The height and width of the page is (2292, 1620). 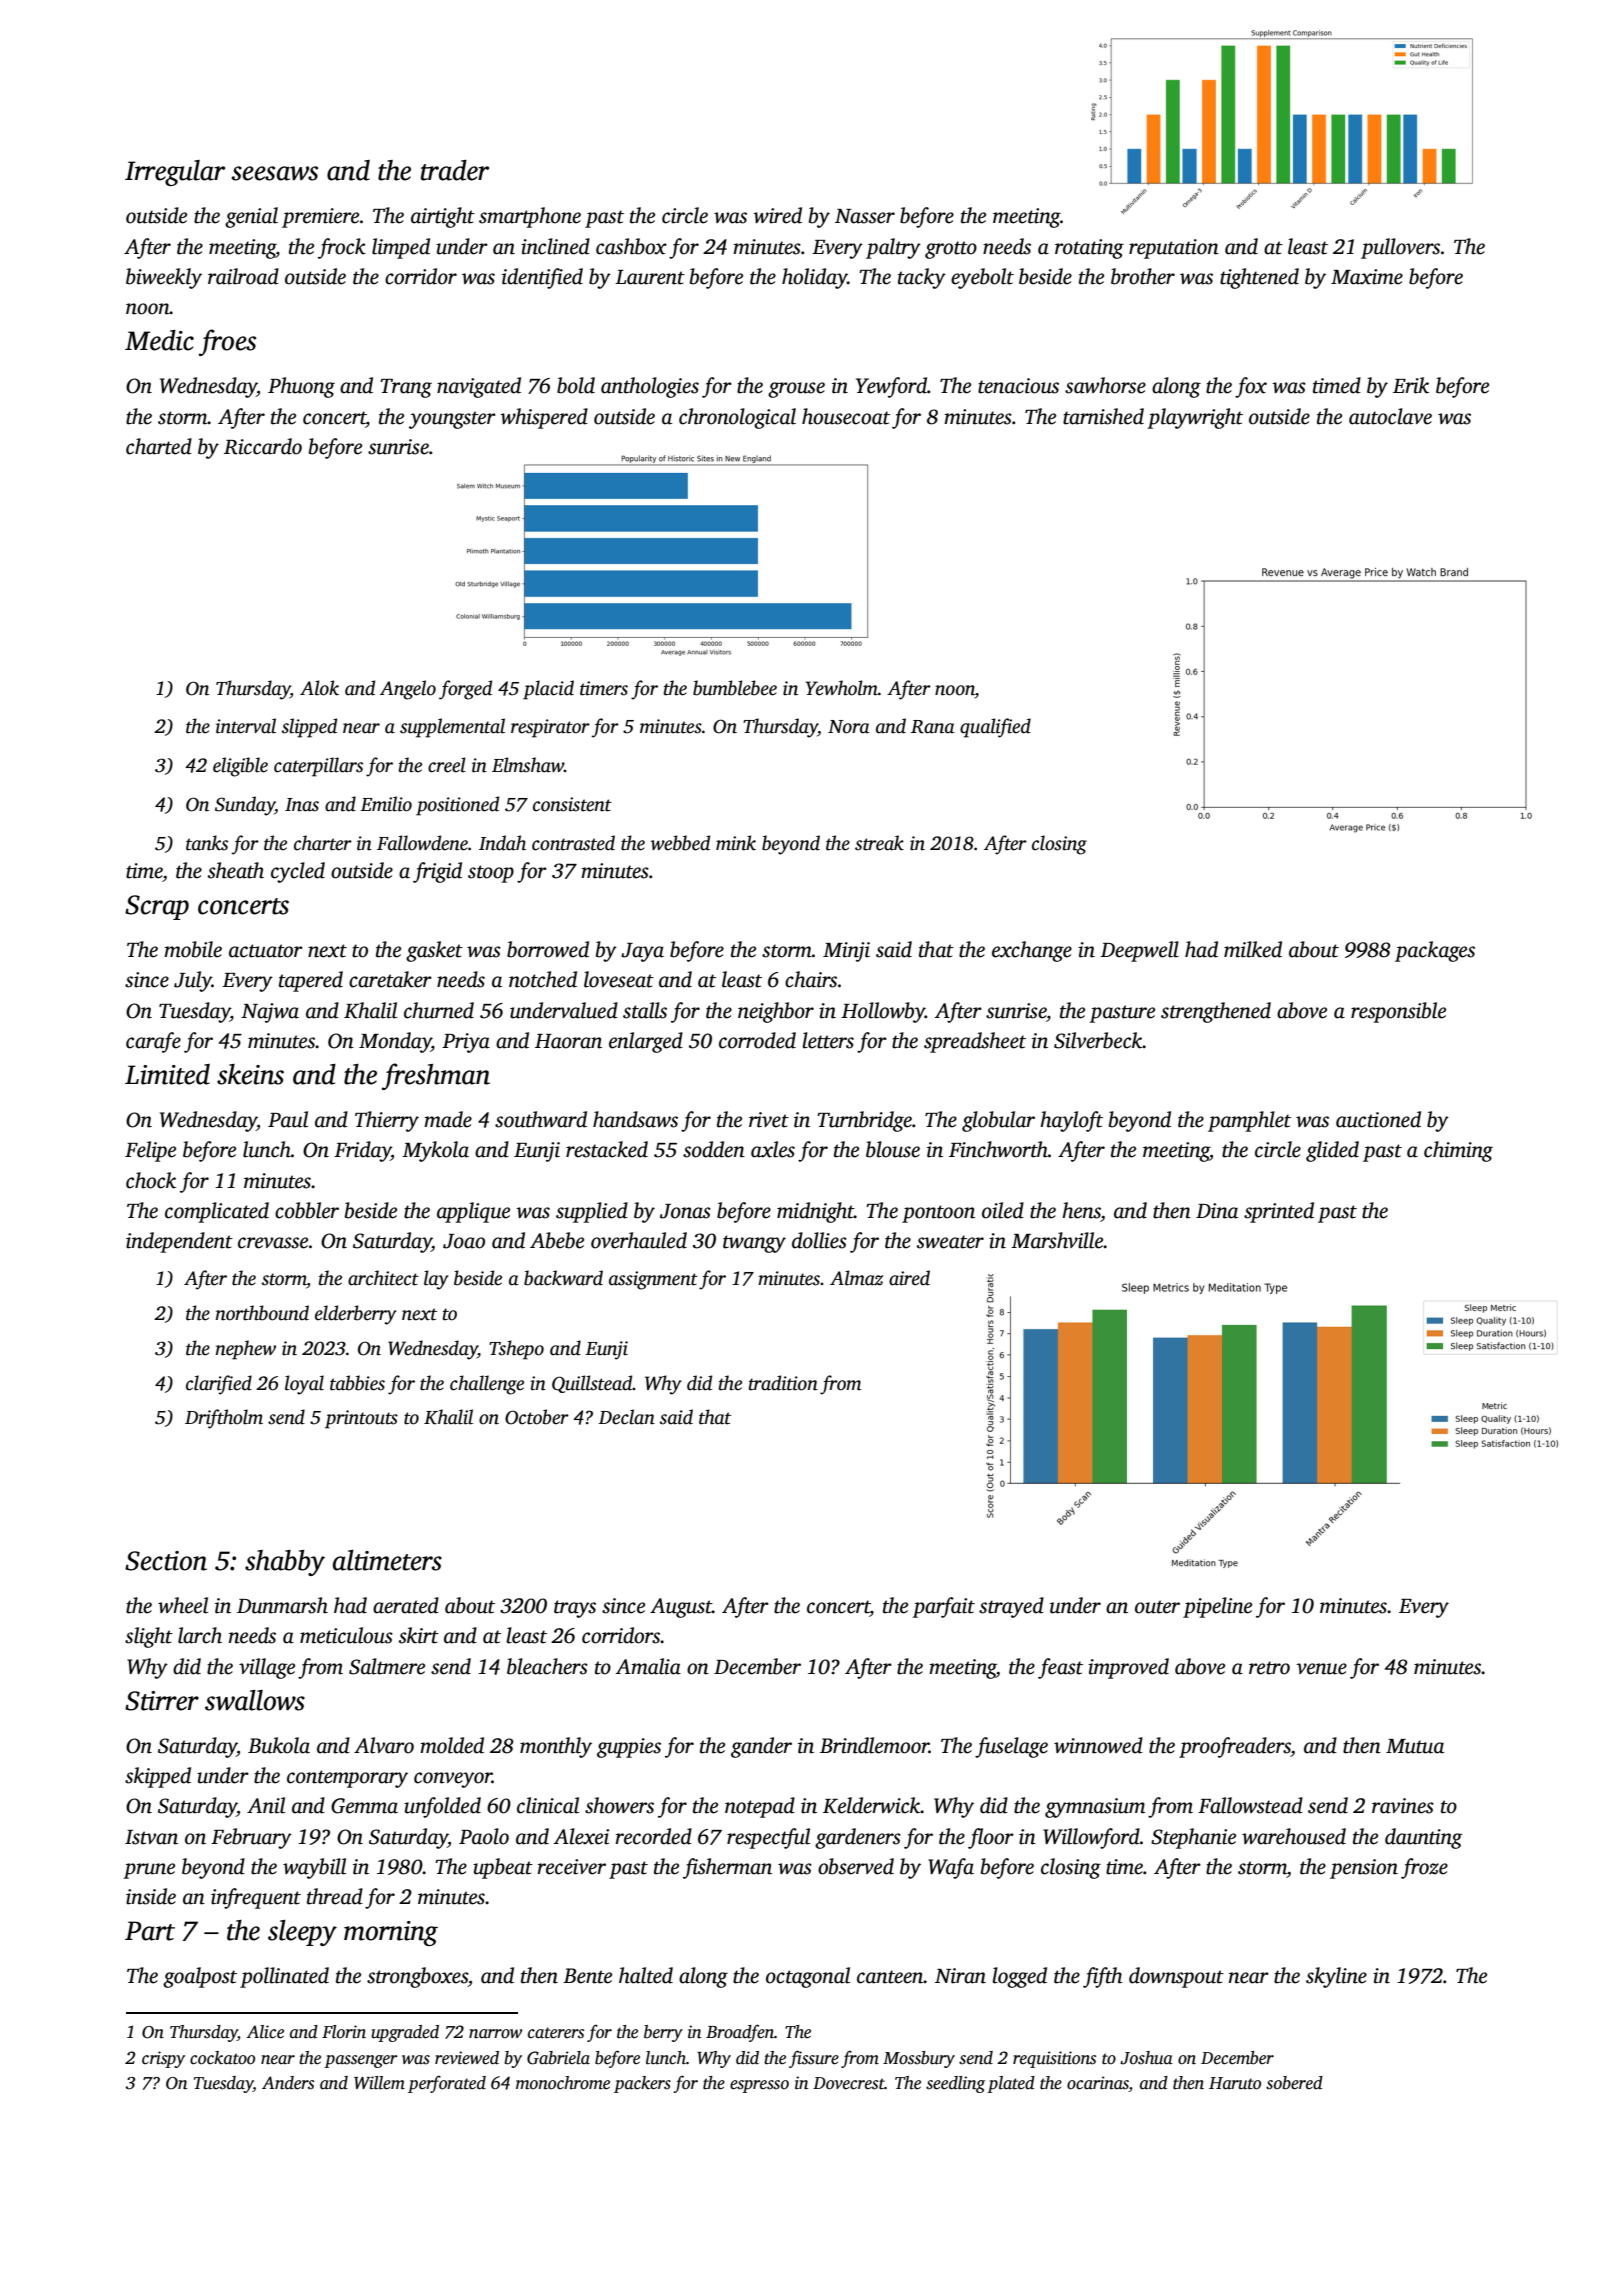 What do you see at coordinates (796, 390) in the page?
I see `grouse` at bounding box center [796, 390].
